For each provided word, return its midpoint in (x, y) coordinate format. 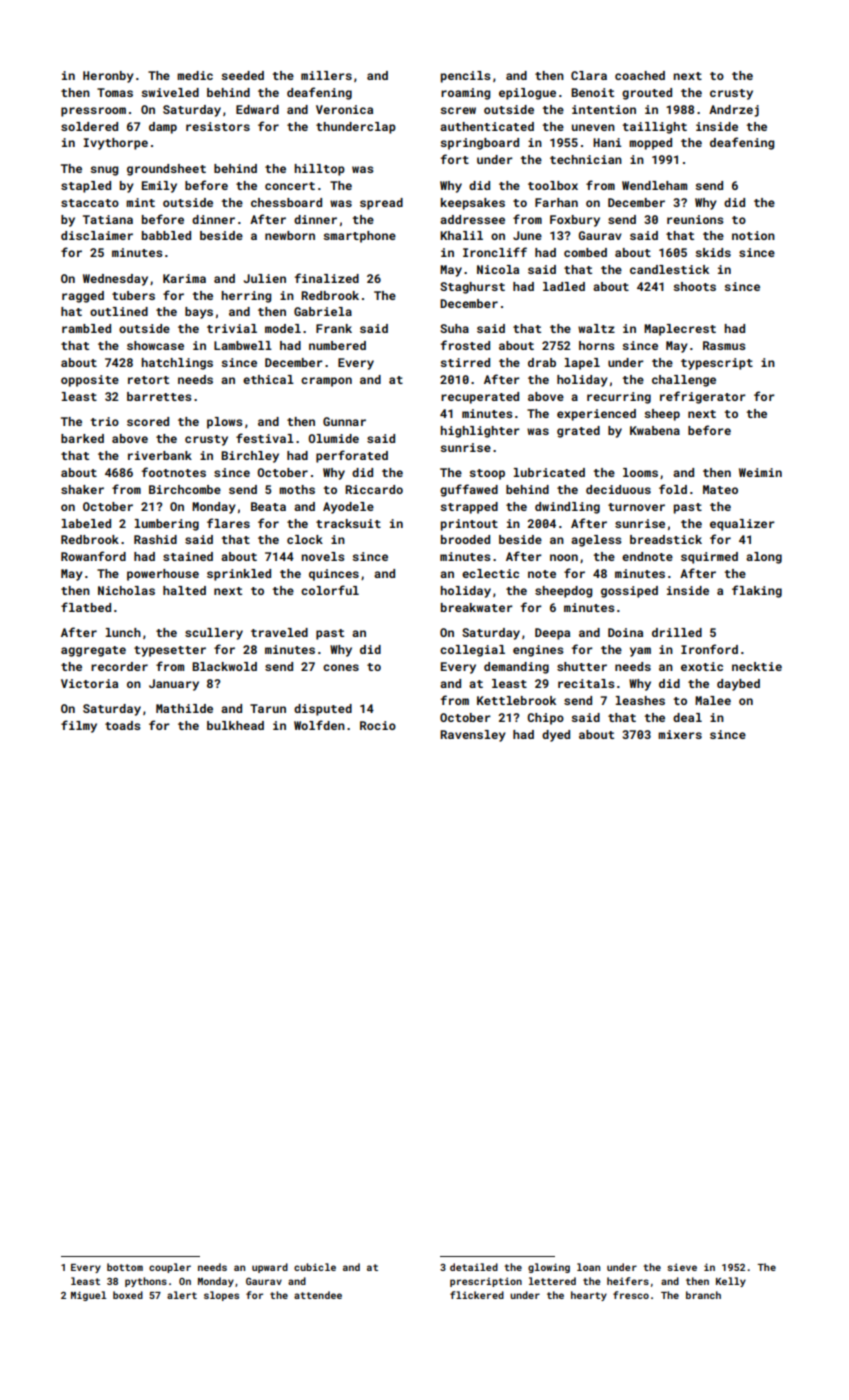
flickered (477, 1295)
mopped (650, 144)
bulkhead (235, 725)
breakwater (477, 607)
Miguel (88, 1296)
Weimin (760, 472)
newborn (290, 235)
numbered (337, 345)
